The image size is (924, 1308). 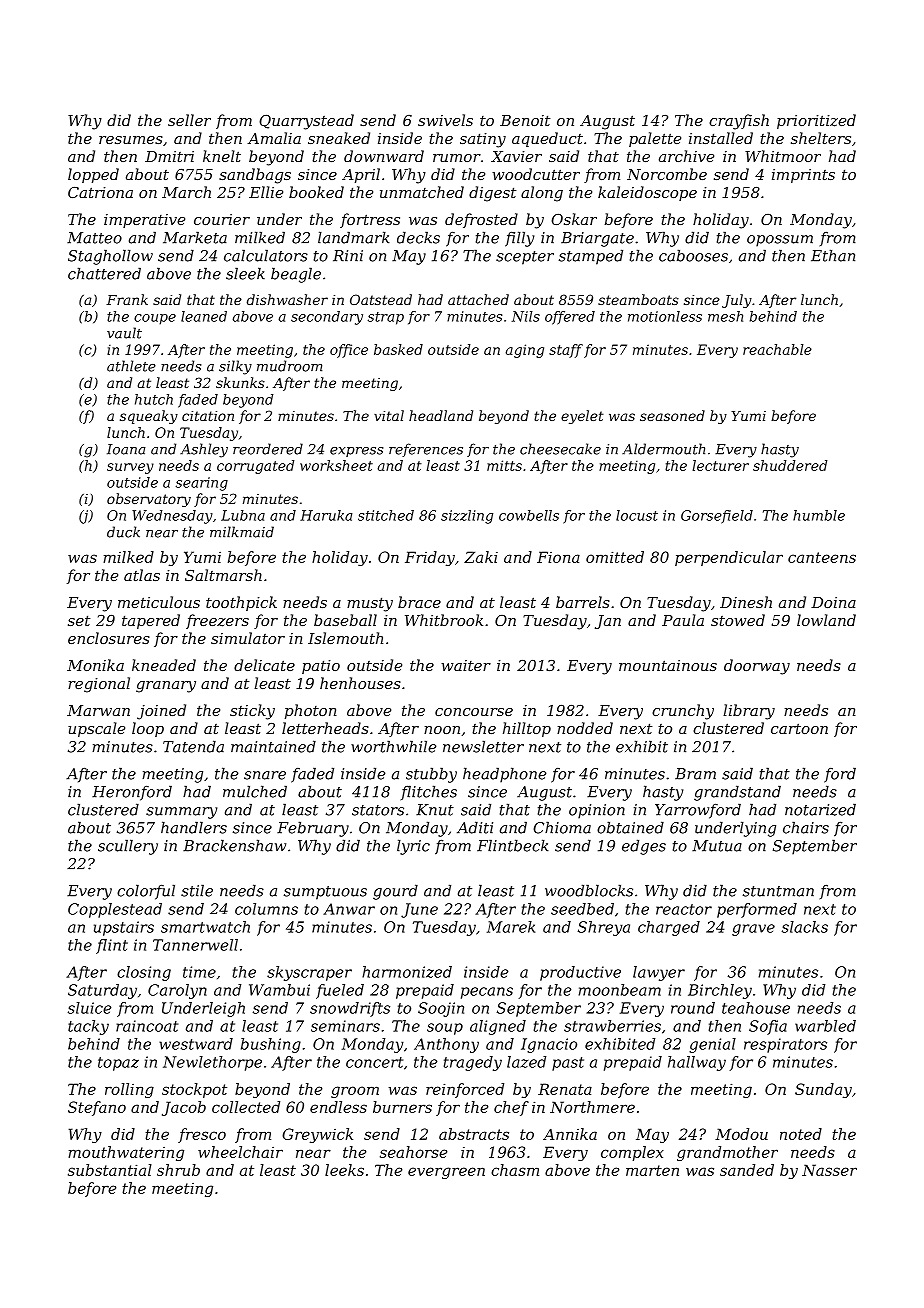 I want to click on Benoit, so click(x=525, y=120).
